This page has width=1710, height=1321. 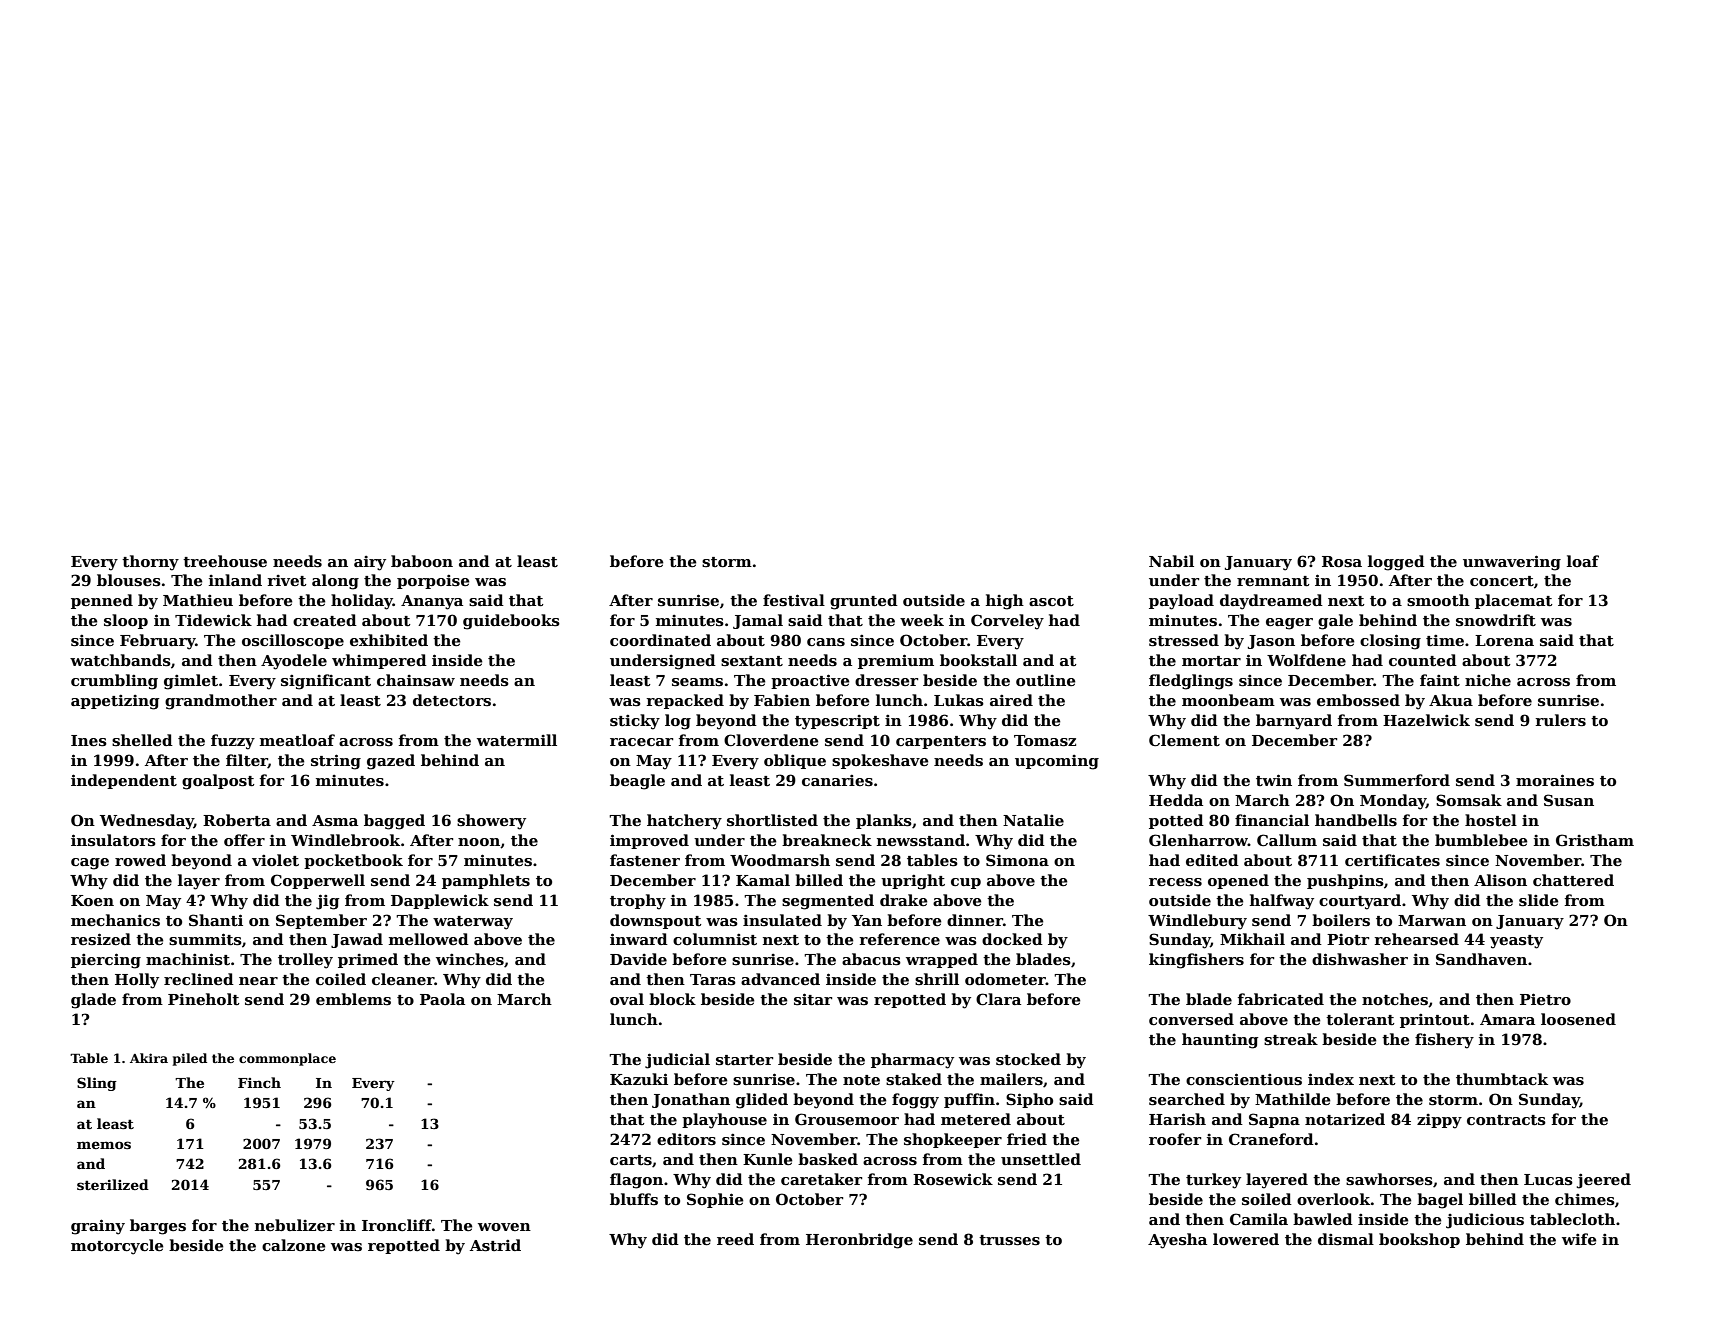 What do you see at coordinates (697, 682) in the page?
I see `seams` at bounding box center [697, 682].
